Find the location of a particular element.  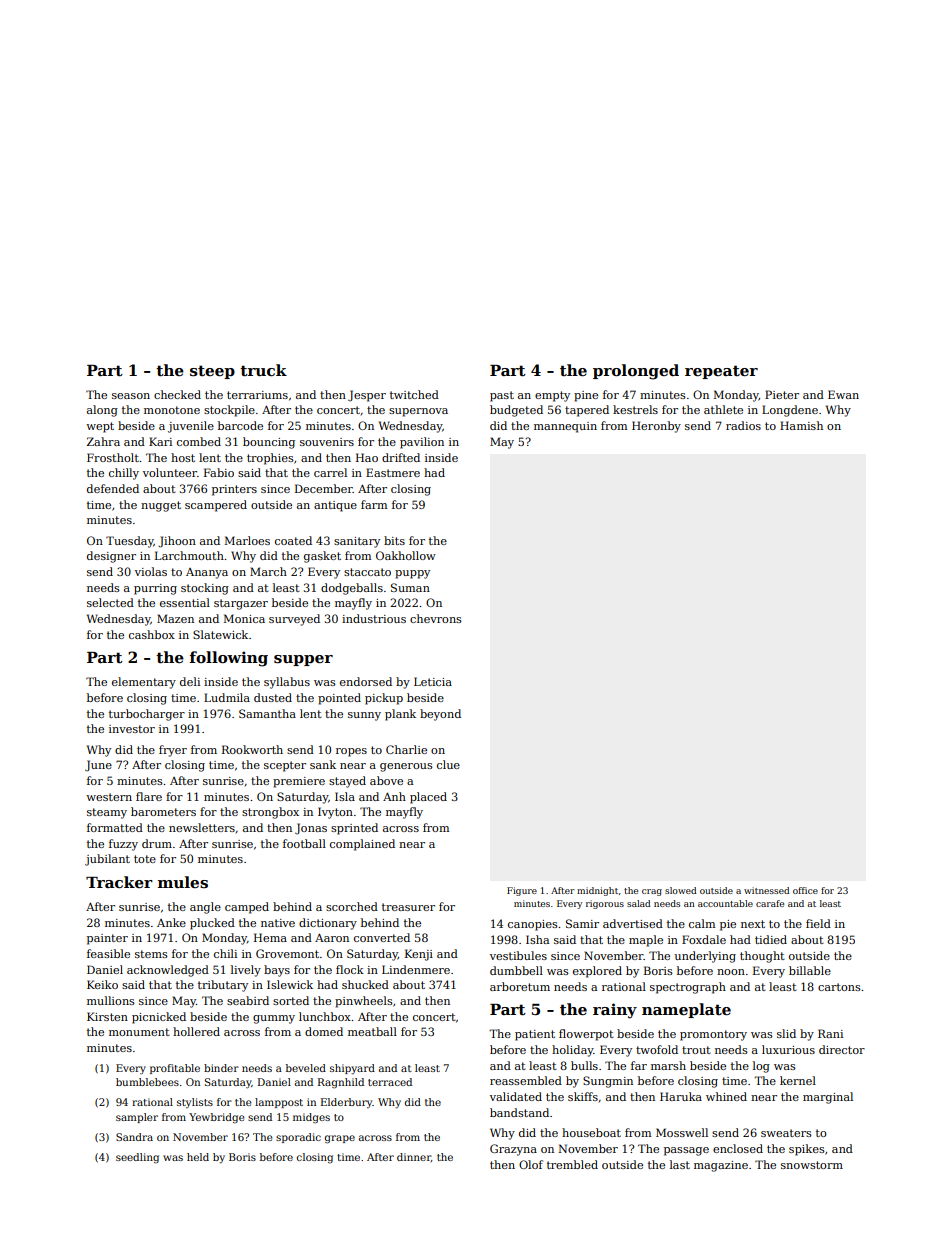

advertised is located at coordinates (633, 923).
